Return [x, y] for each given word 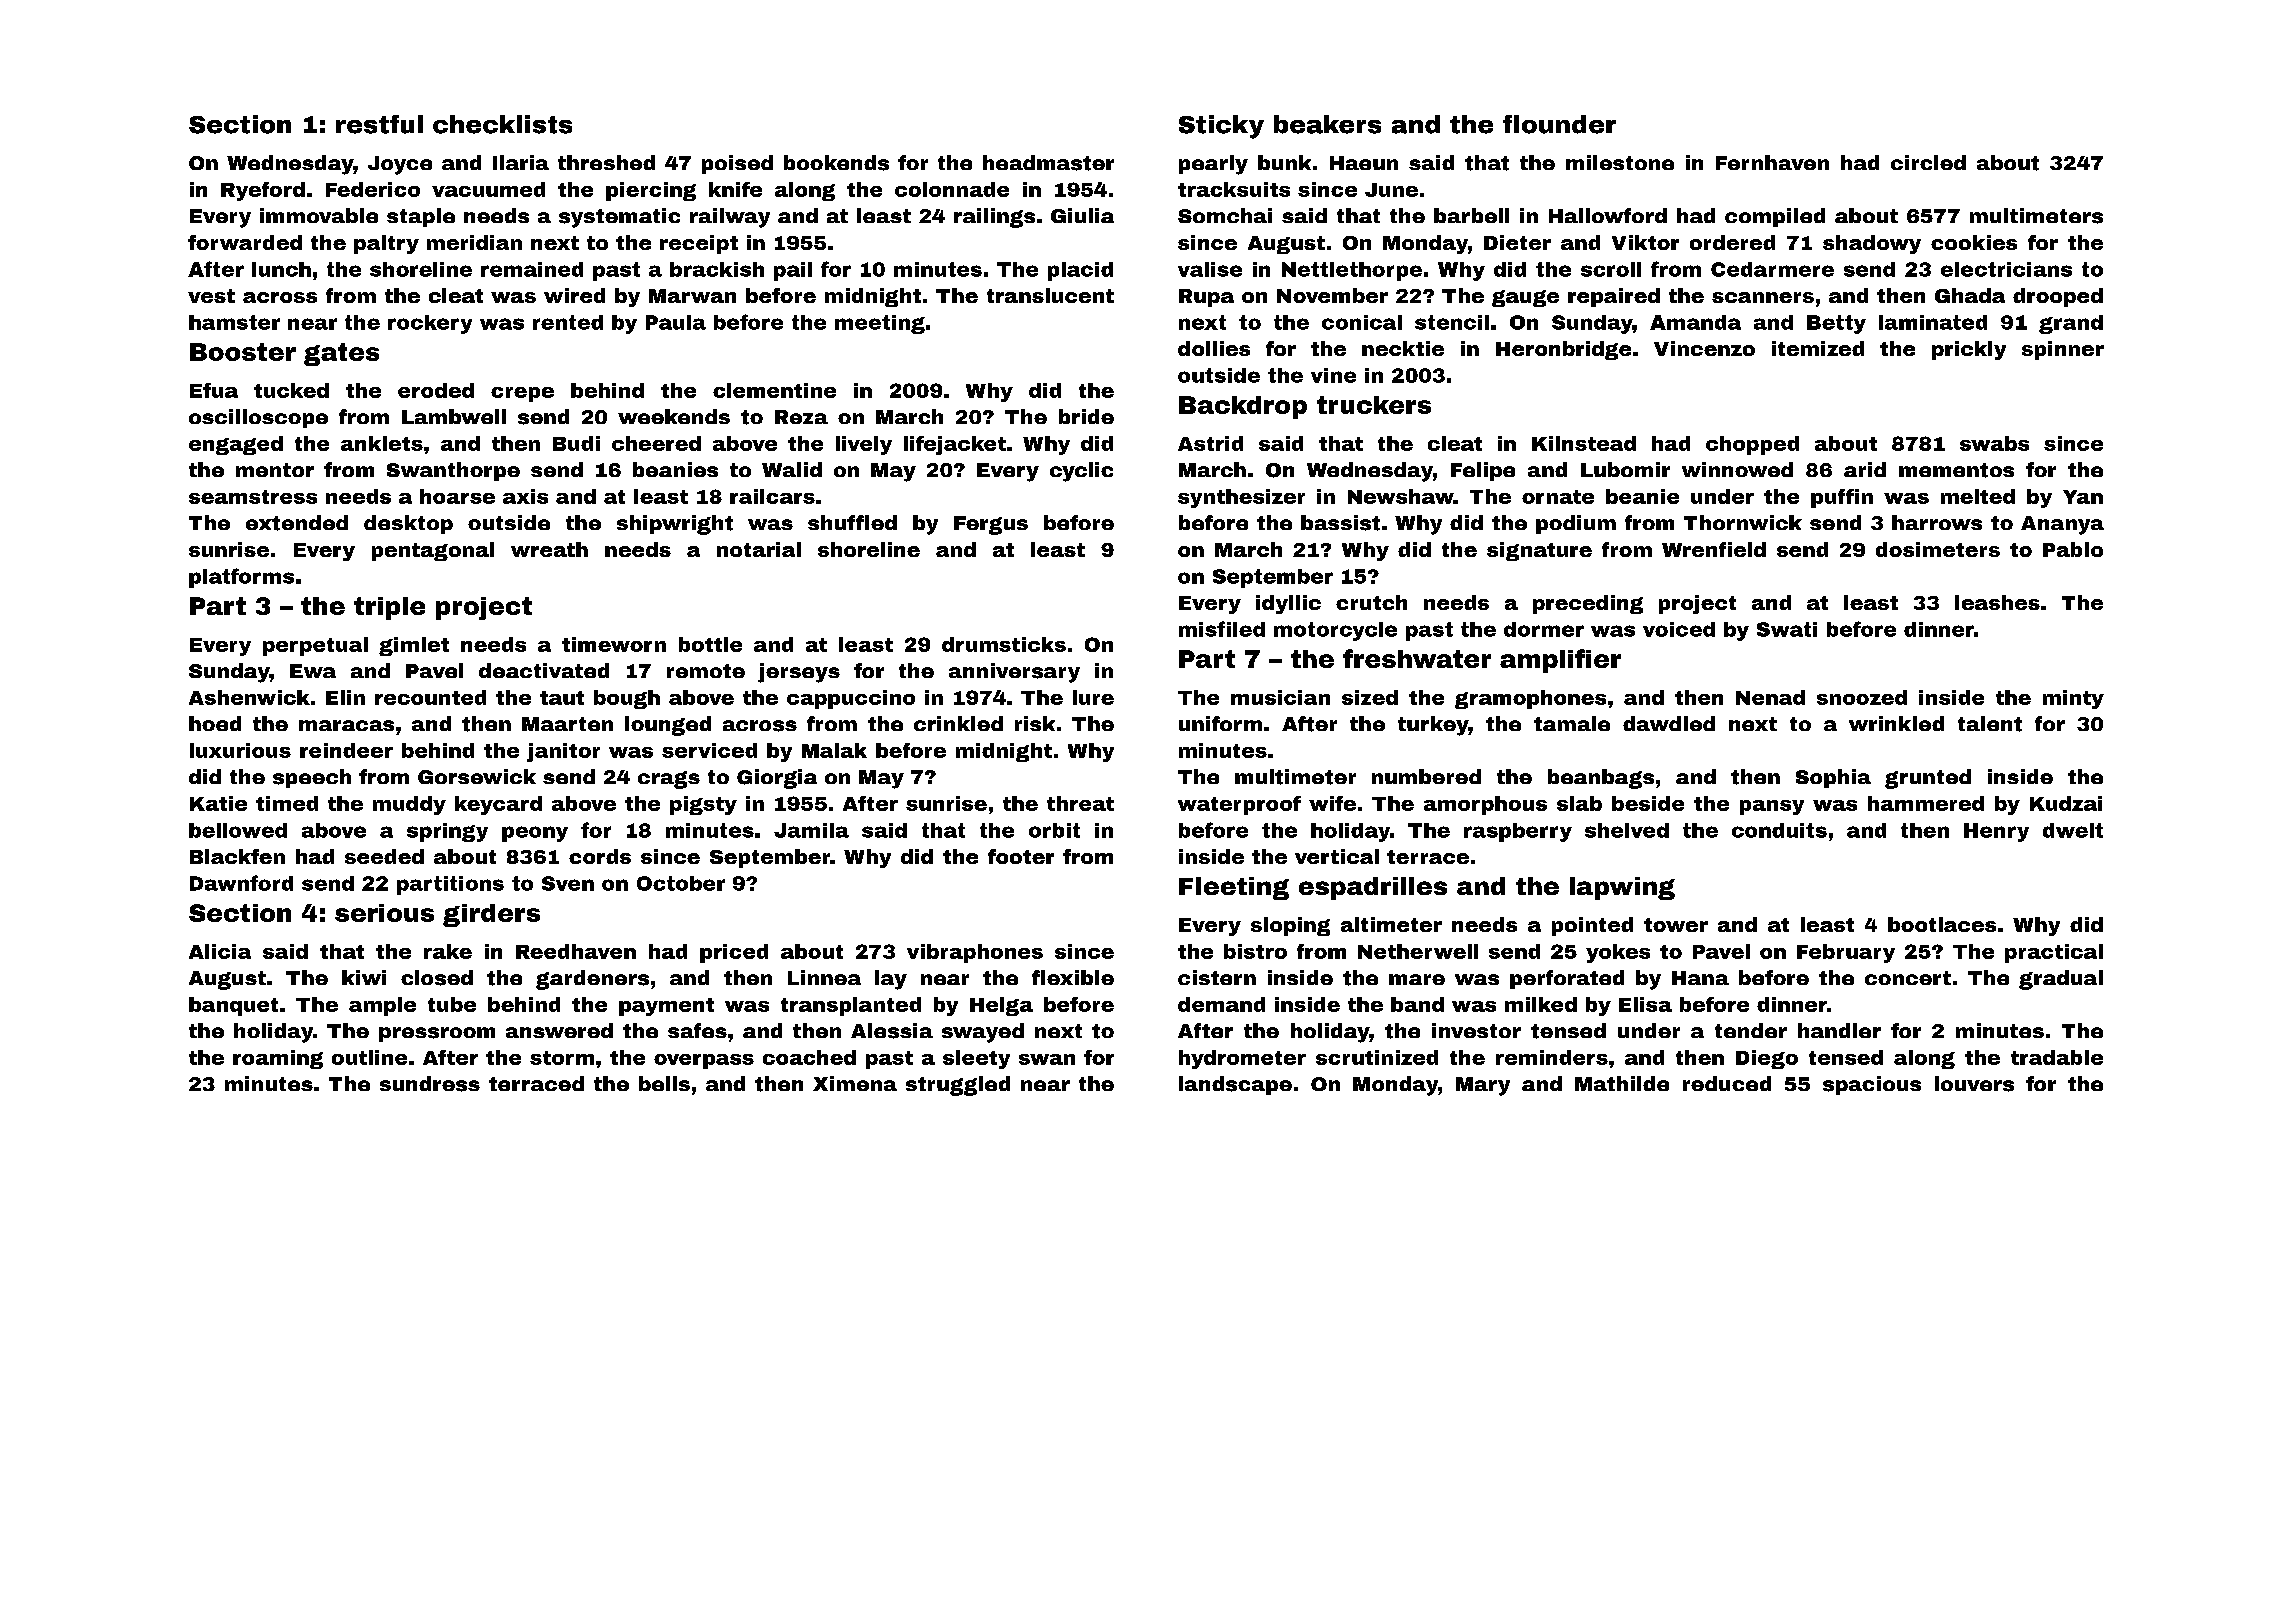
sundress [430, 1084]
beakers [1327, 124]
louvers [1974, 1084]
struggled [958, 1086]
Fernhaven [1772, 162]
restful [379, 124]
